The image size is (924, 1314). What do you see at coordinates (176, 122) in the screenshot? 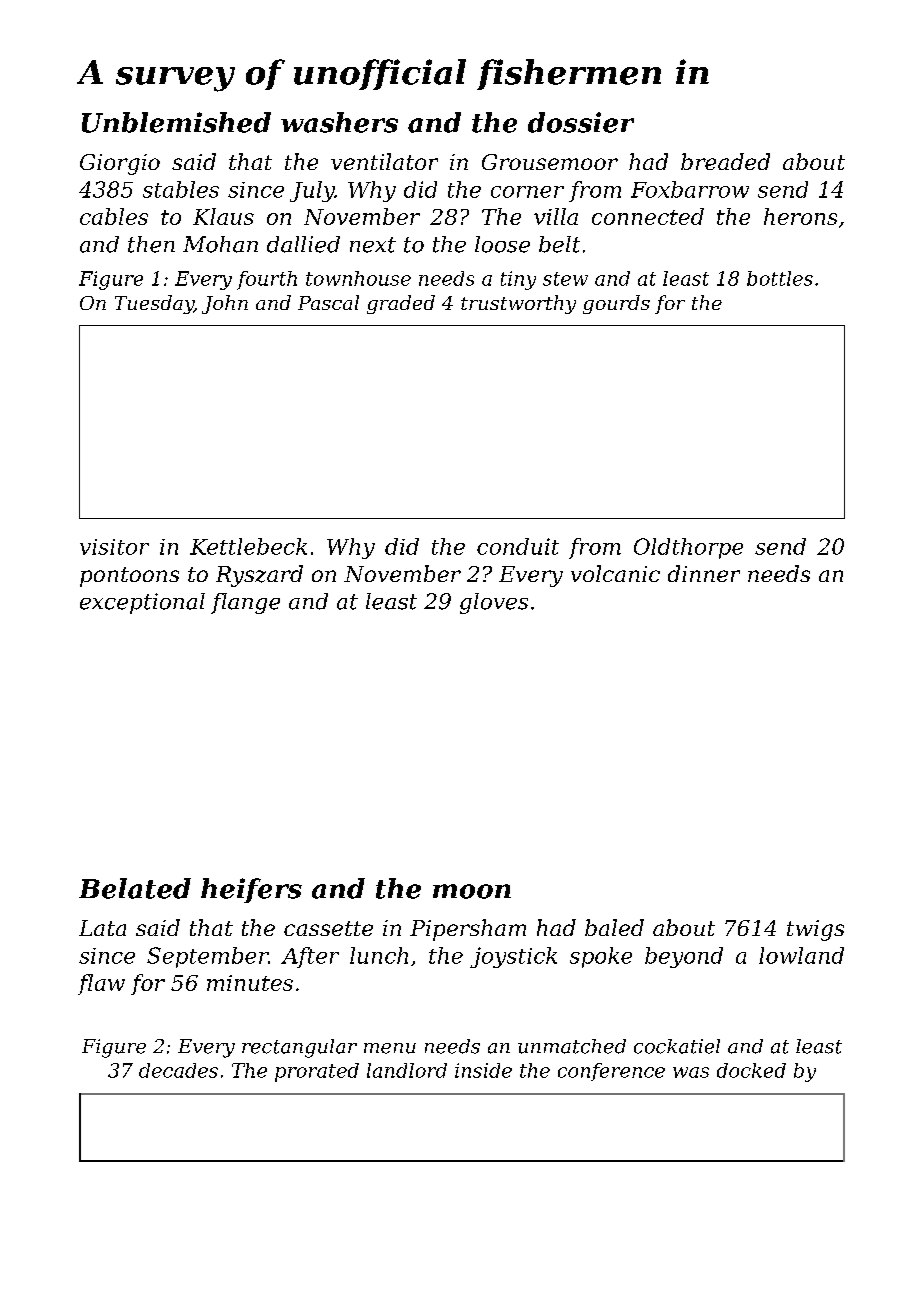
I see `Unblemished` at bounding box center [176, 122].
